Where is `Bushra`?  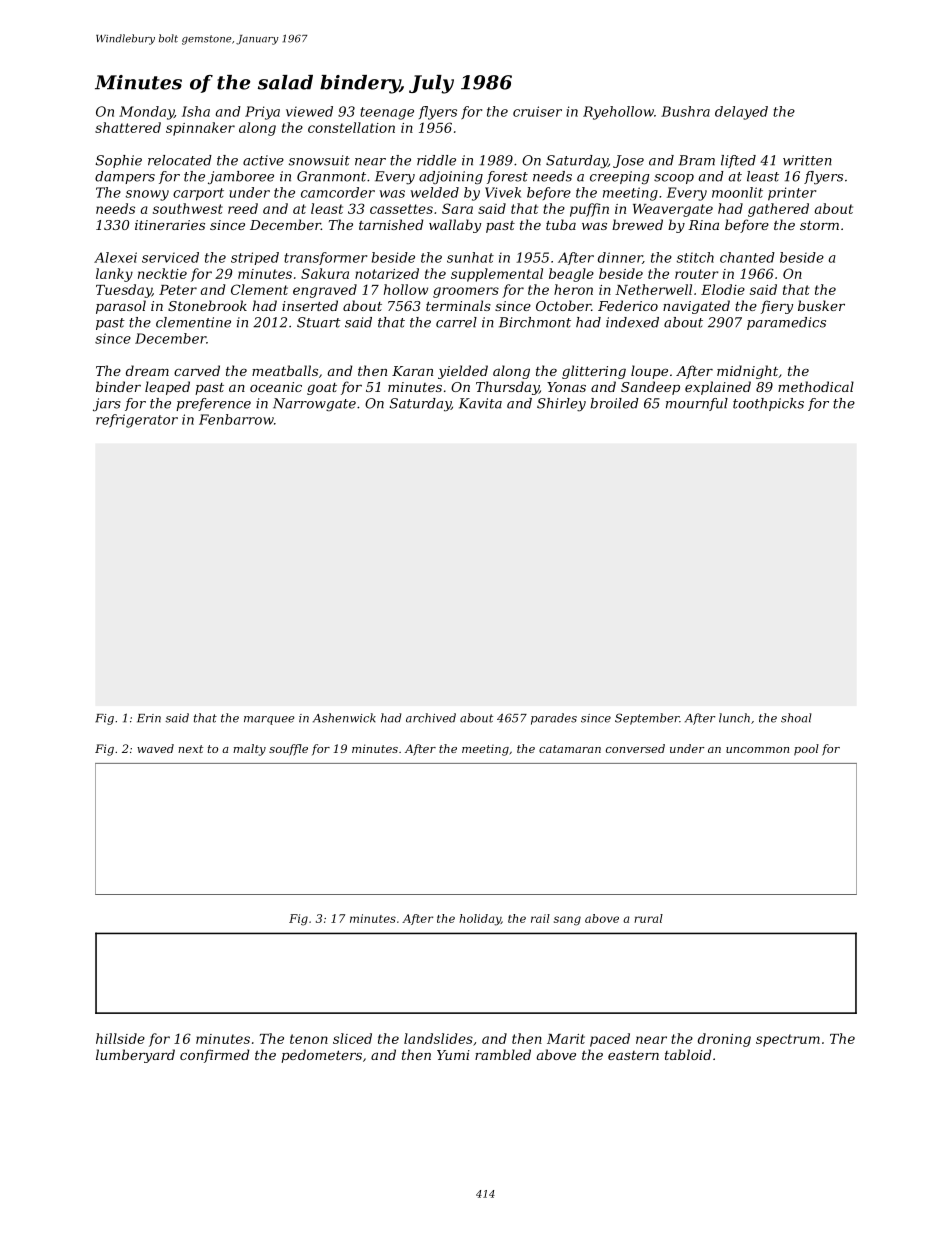 Bushra is located at coordinates (685, 111).
